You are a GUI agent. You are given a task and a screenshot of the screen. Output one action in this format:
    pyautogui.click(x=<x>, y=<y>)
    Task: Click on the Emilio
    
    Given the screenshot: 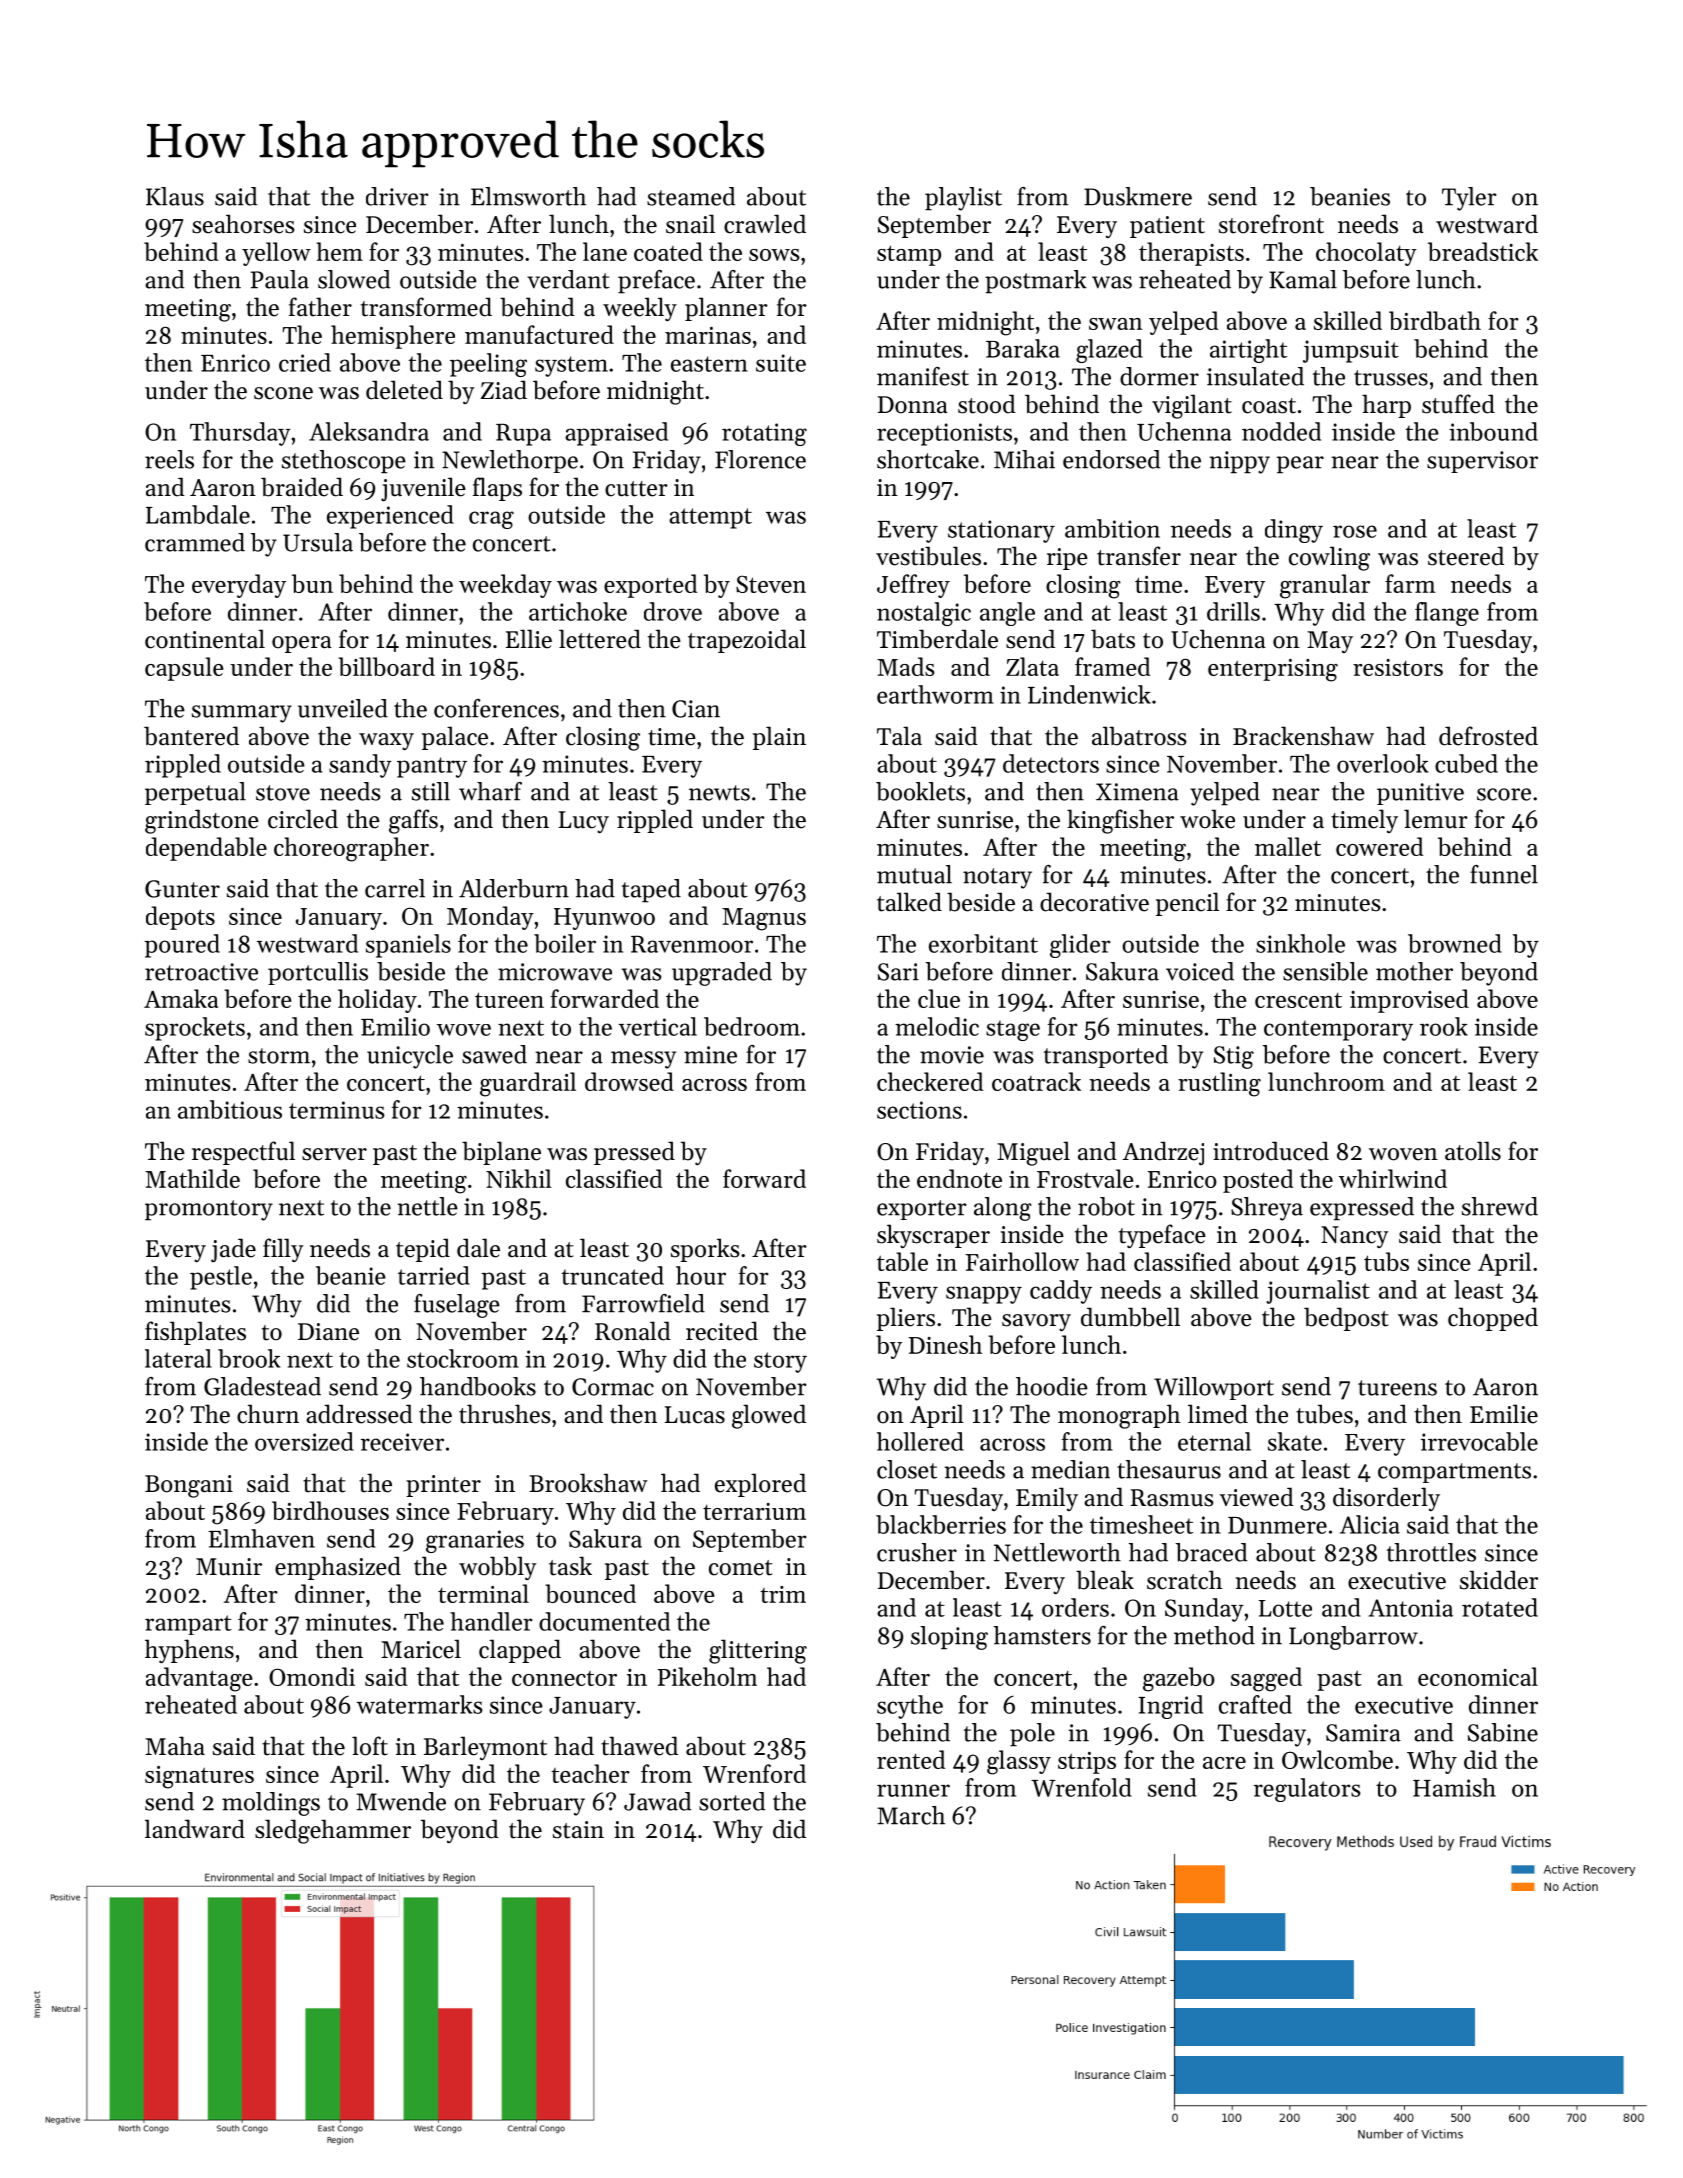 What is the action you would take?
    pyautogui.click(x=395, y=1026)
